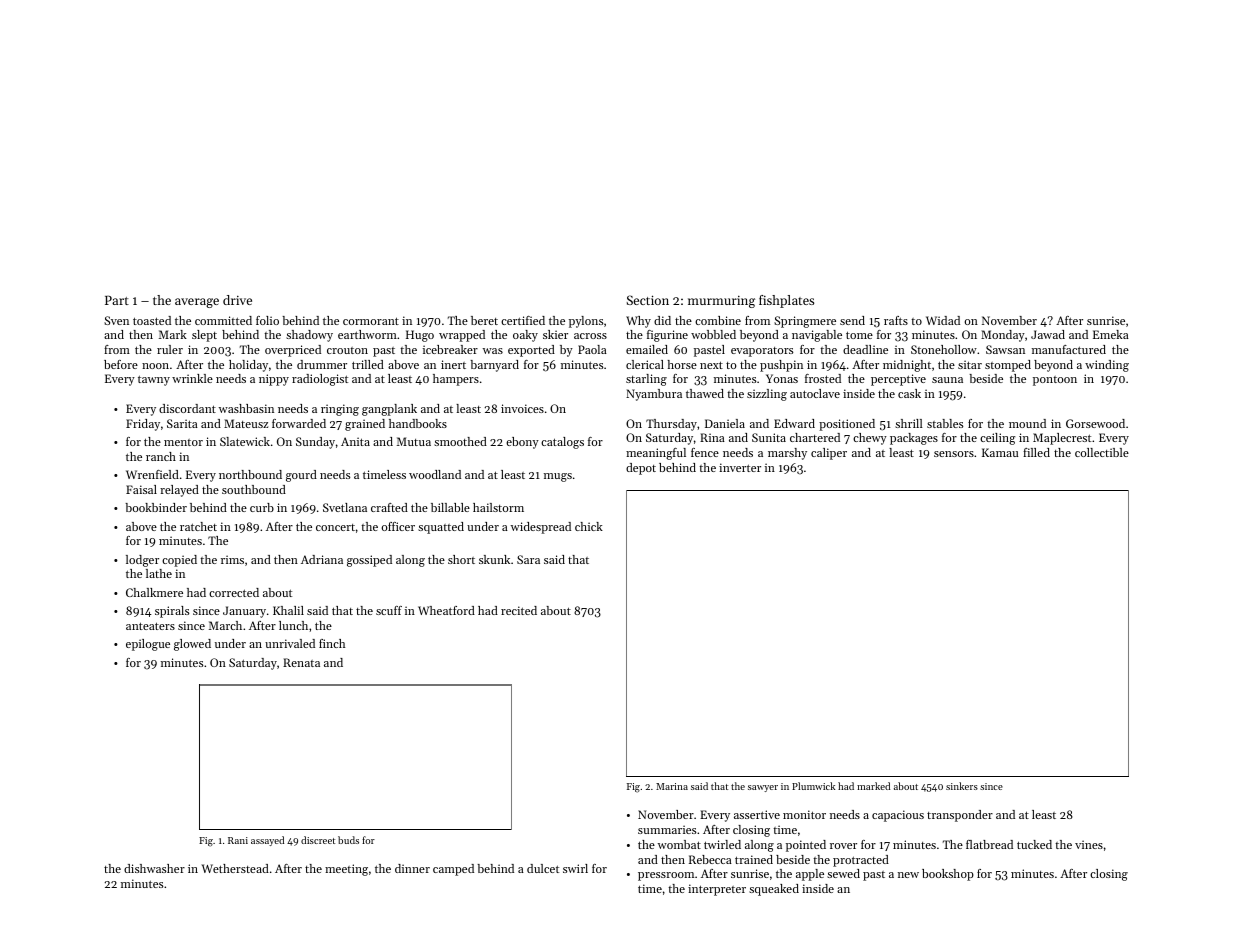 This screenshot has height=952, width=1233. Describe the element at coordinates (519, 610) in the screenshot. I see `recited` at that location.
